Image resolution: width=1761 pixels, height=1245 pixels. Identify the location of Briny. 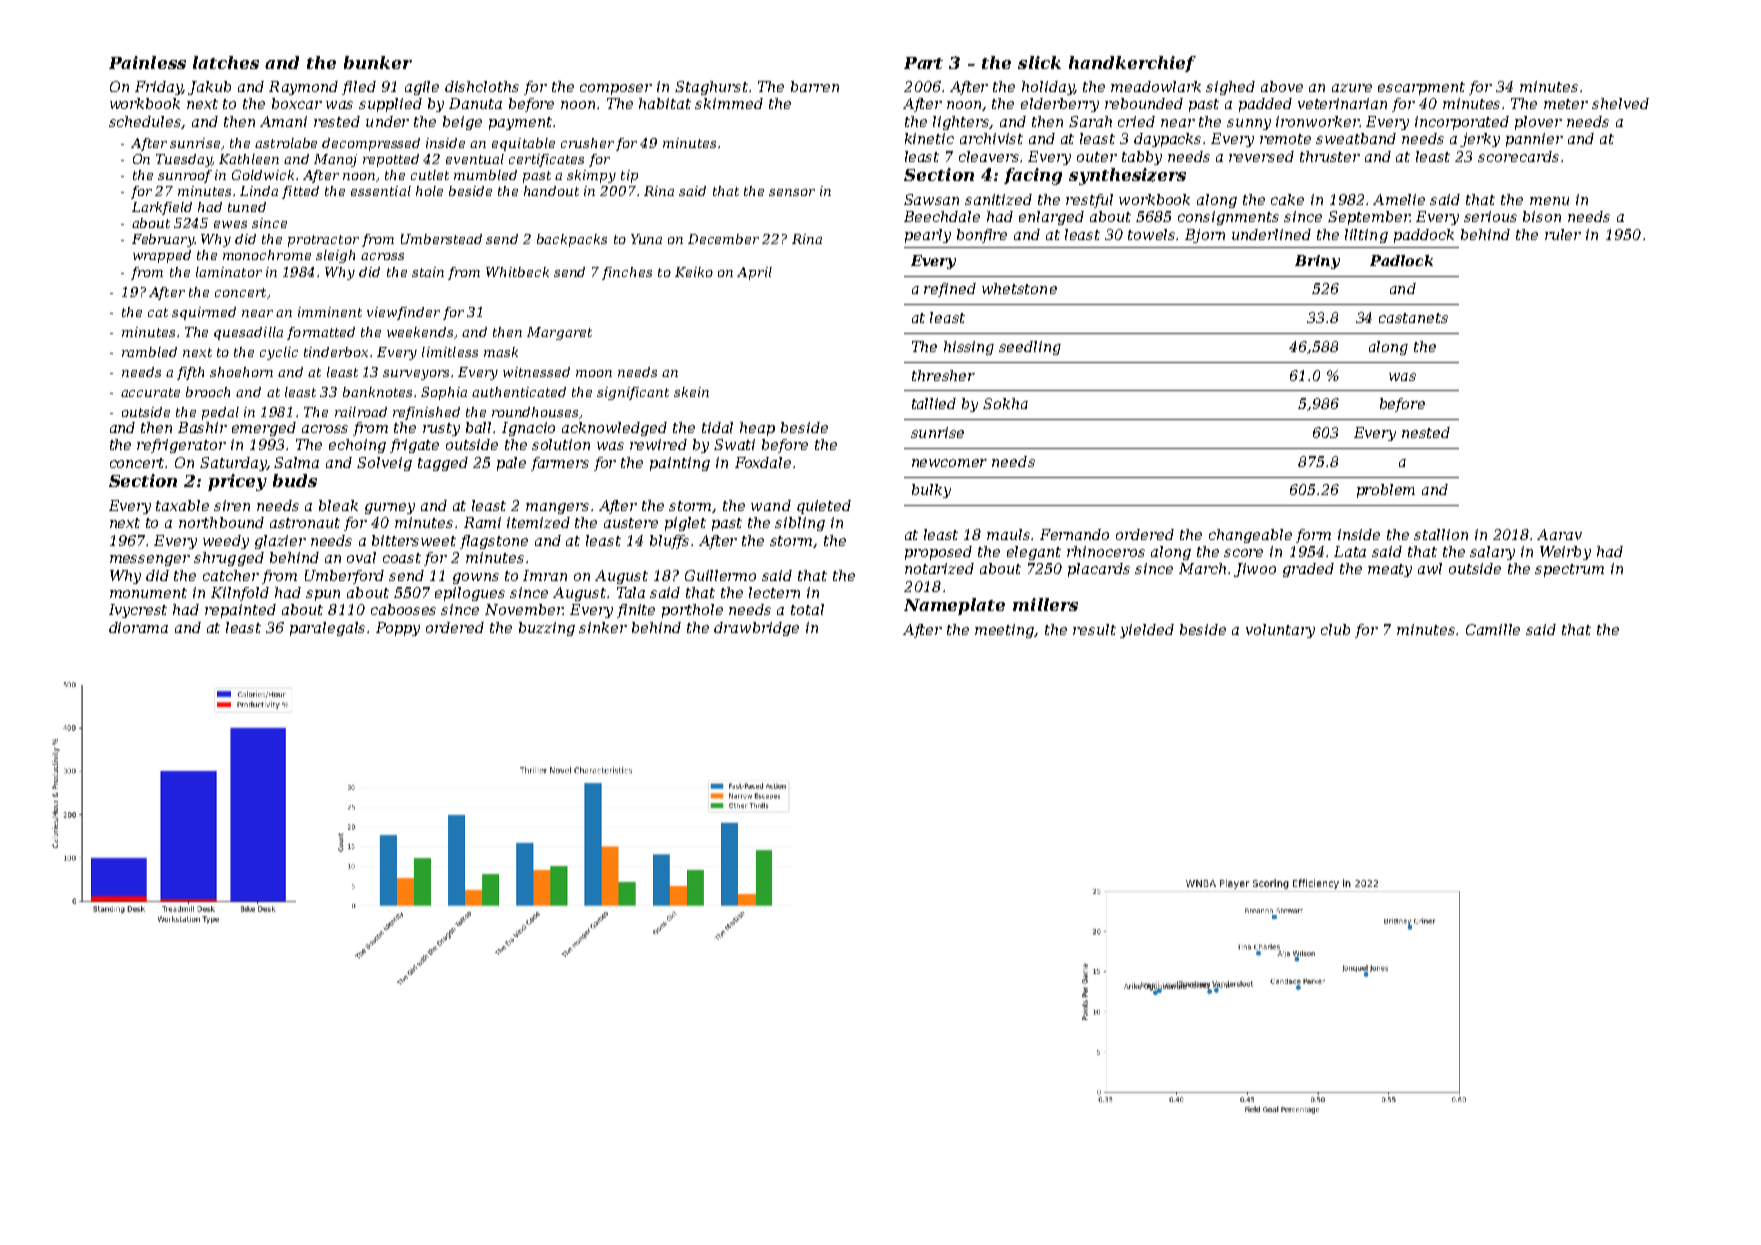
(1317, 262).
